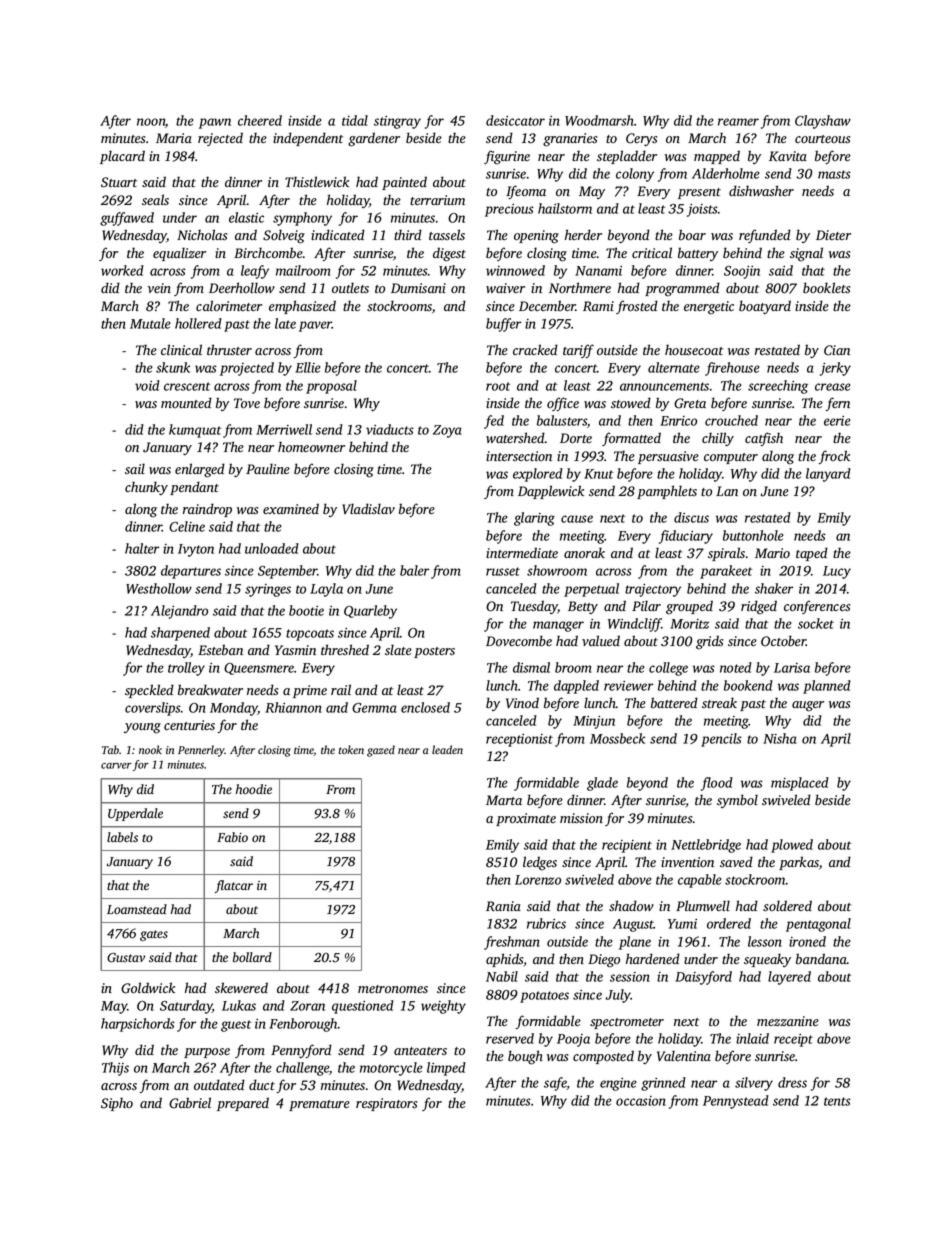  I want to click on Lucy, so click(837, 572).
